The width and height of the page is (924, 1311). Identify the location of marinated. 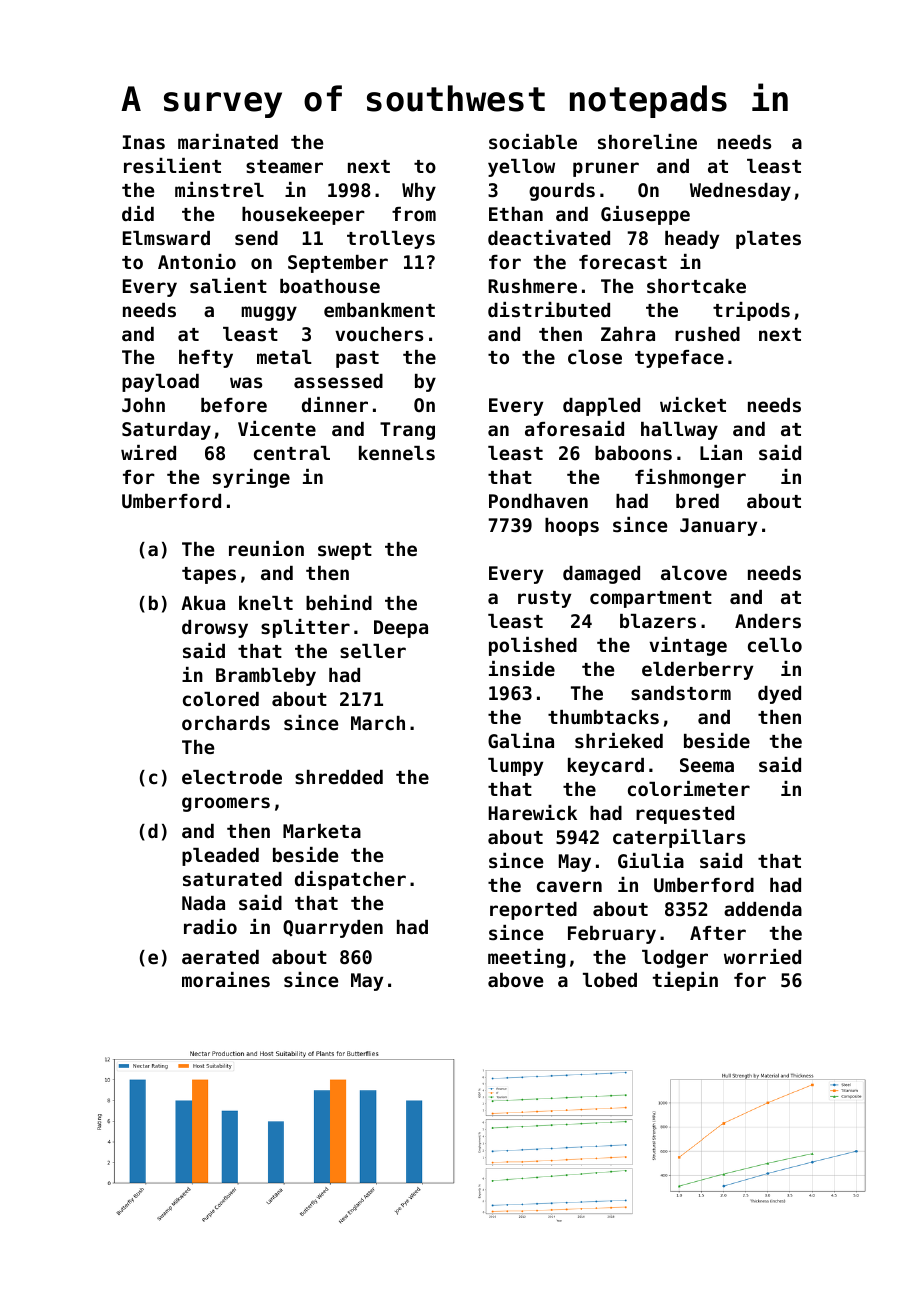
(228, 141).
